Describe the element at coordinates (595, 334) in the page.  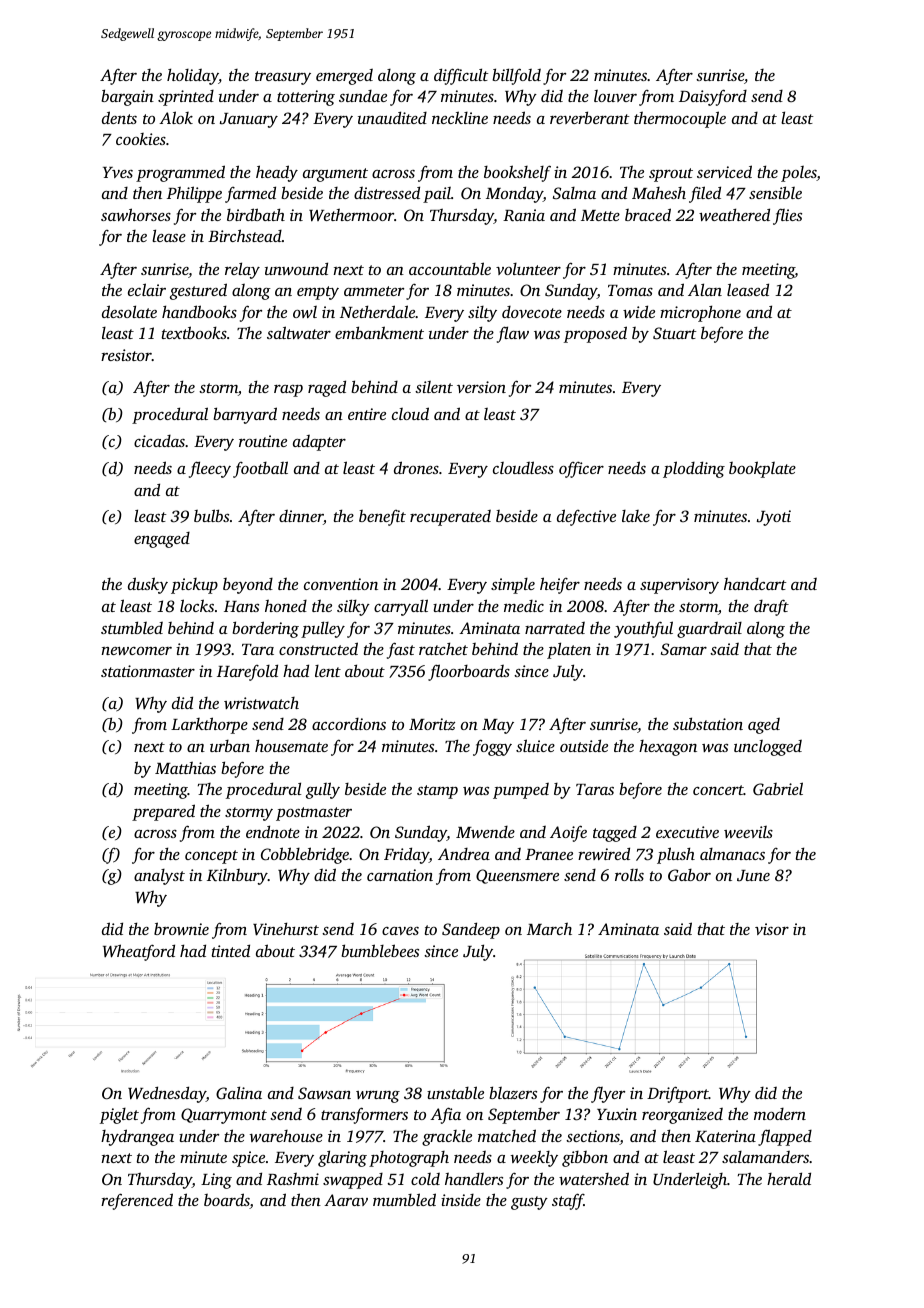
I see `proposed` at that location.
